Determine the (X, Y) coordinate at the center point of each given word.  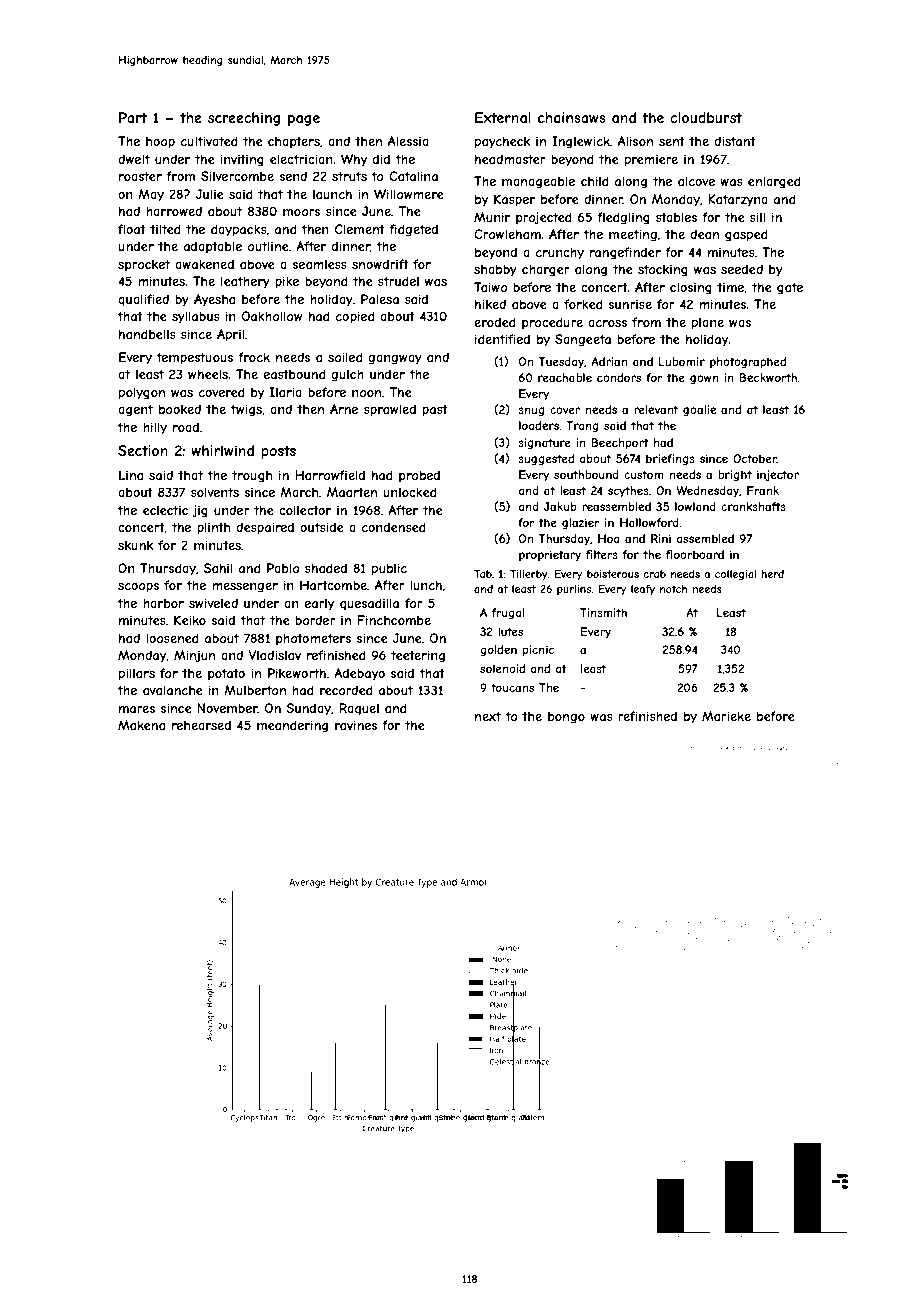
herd (772, 574)
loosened (172, 638)
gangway (395, 360)
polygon (142, 393)
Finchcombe (394, 620)
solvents (215, 492)
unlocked (410, 492)
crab (654, 574)
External (503, 117)
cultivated (209, 141)
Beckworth (768, 377)
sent (672, 141)
